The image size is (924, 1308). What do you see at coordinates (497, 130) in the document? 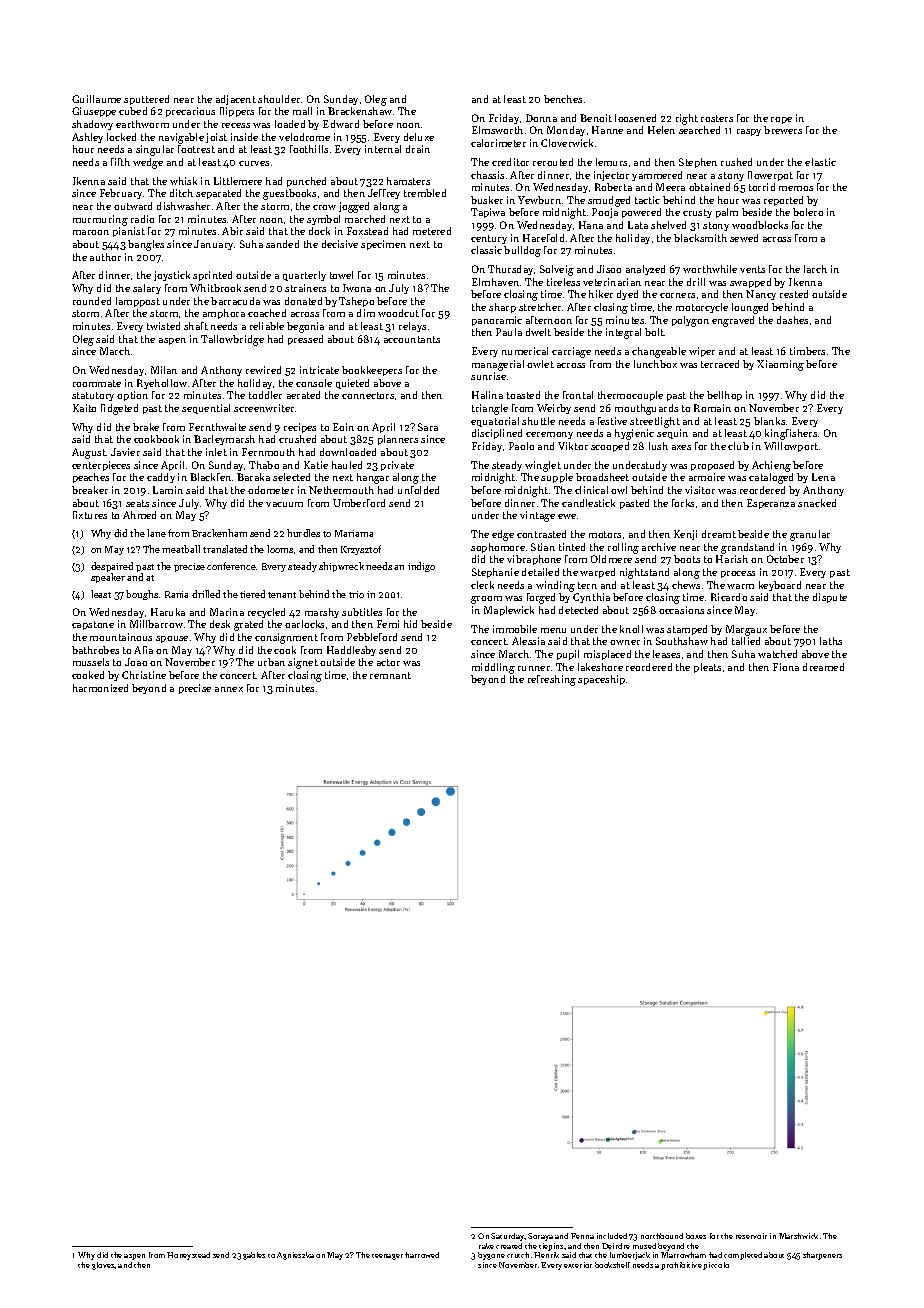
I see `Elmsworth` at bounding box center [497, 130].
